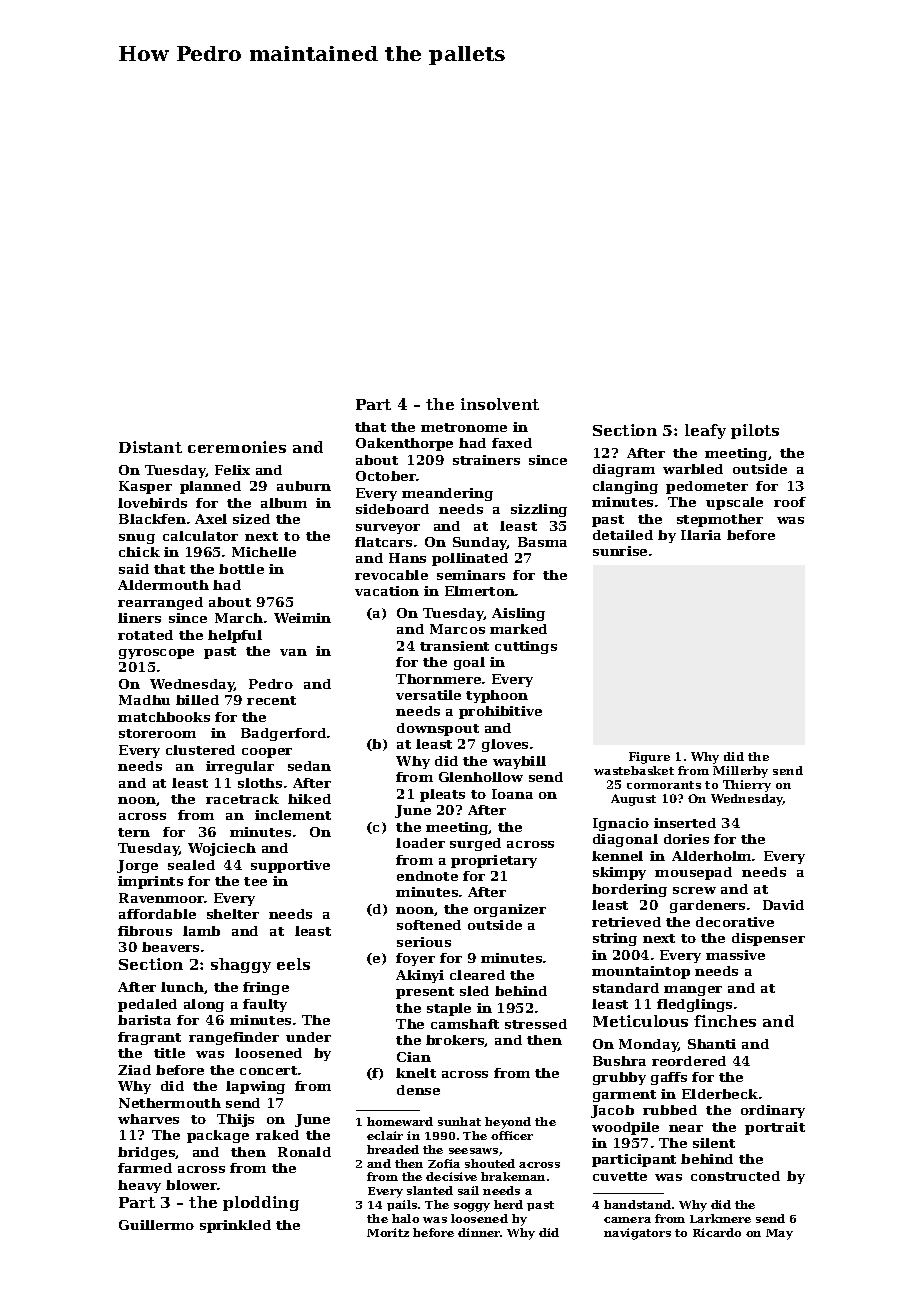 The width and height of the screenshot is (924, 1308). Describe the element at coordinates (714, 1143) in the screenshot. I see `silent` at that location.
